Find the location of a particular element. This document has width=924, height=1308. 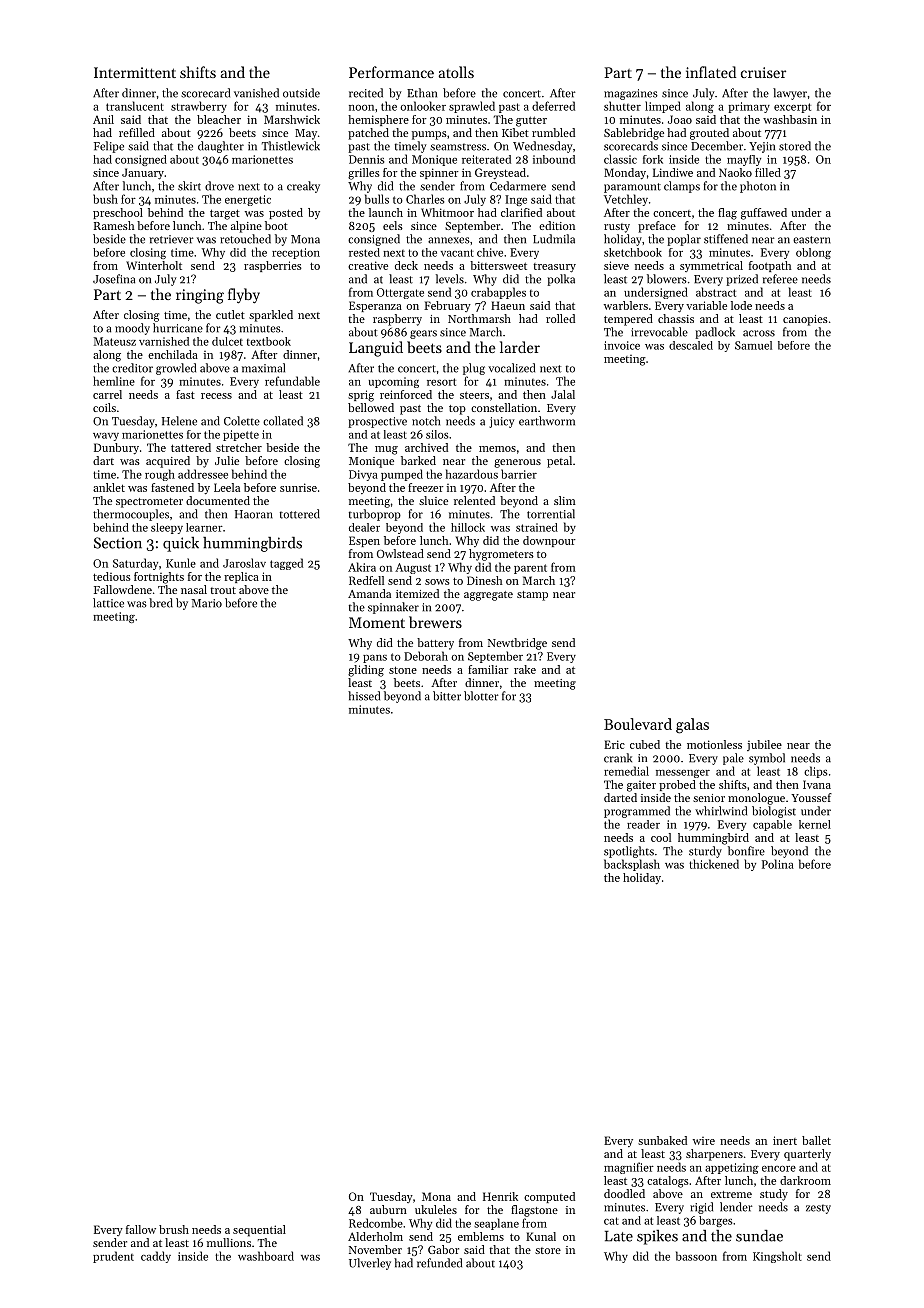

energetic is located at coordinates (248, 200).
